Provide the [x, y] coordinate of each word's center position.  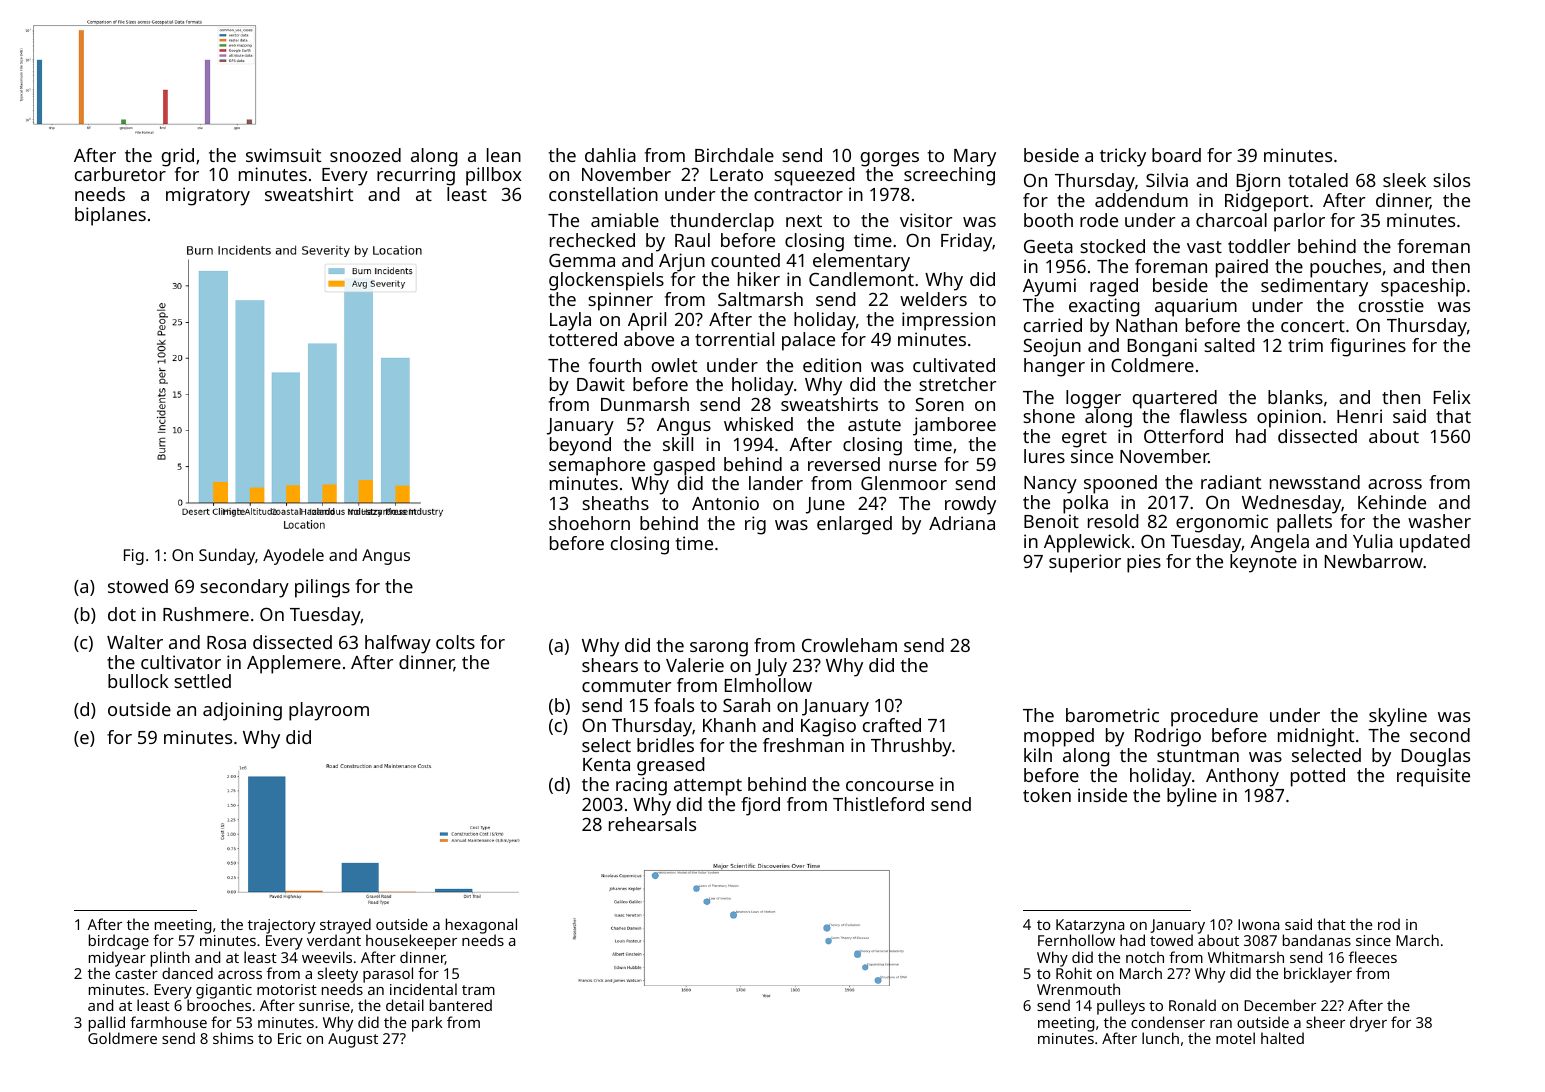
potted [1318, 777]
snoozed [365, 155]
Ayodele [293, 556]
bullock [138, 681]
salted [1229, 345]
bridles [665, 745]
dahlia [610, 155]
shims [233, 1038]
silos [1451, 180]
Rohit [1074, 973]
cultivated [954, 365]
